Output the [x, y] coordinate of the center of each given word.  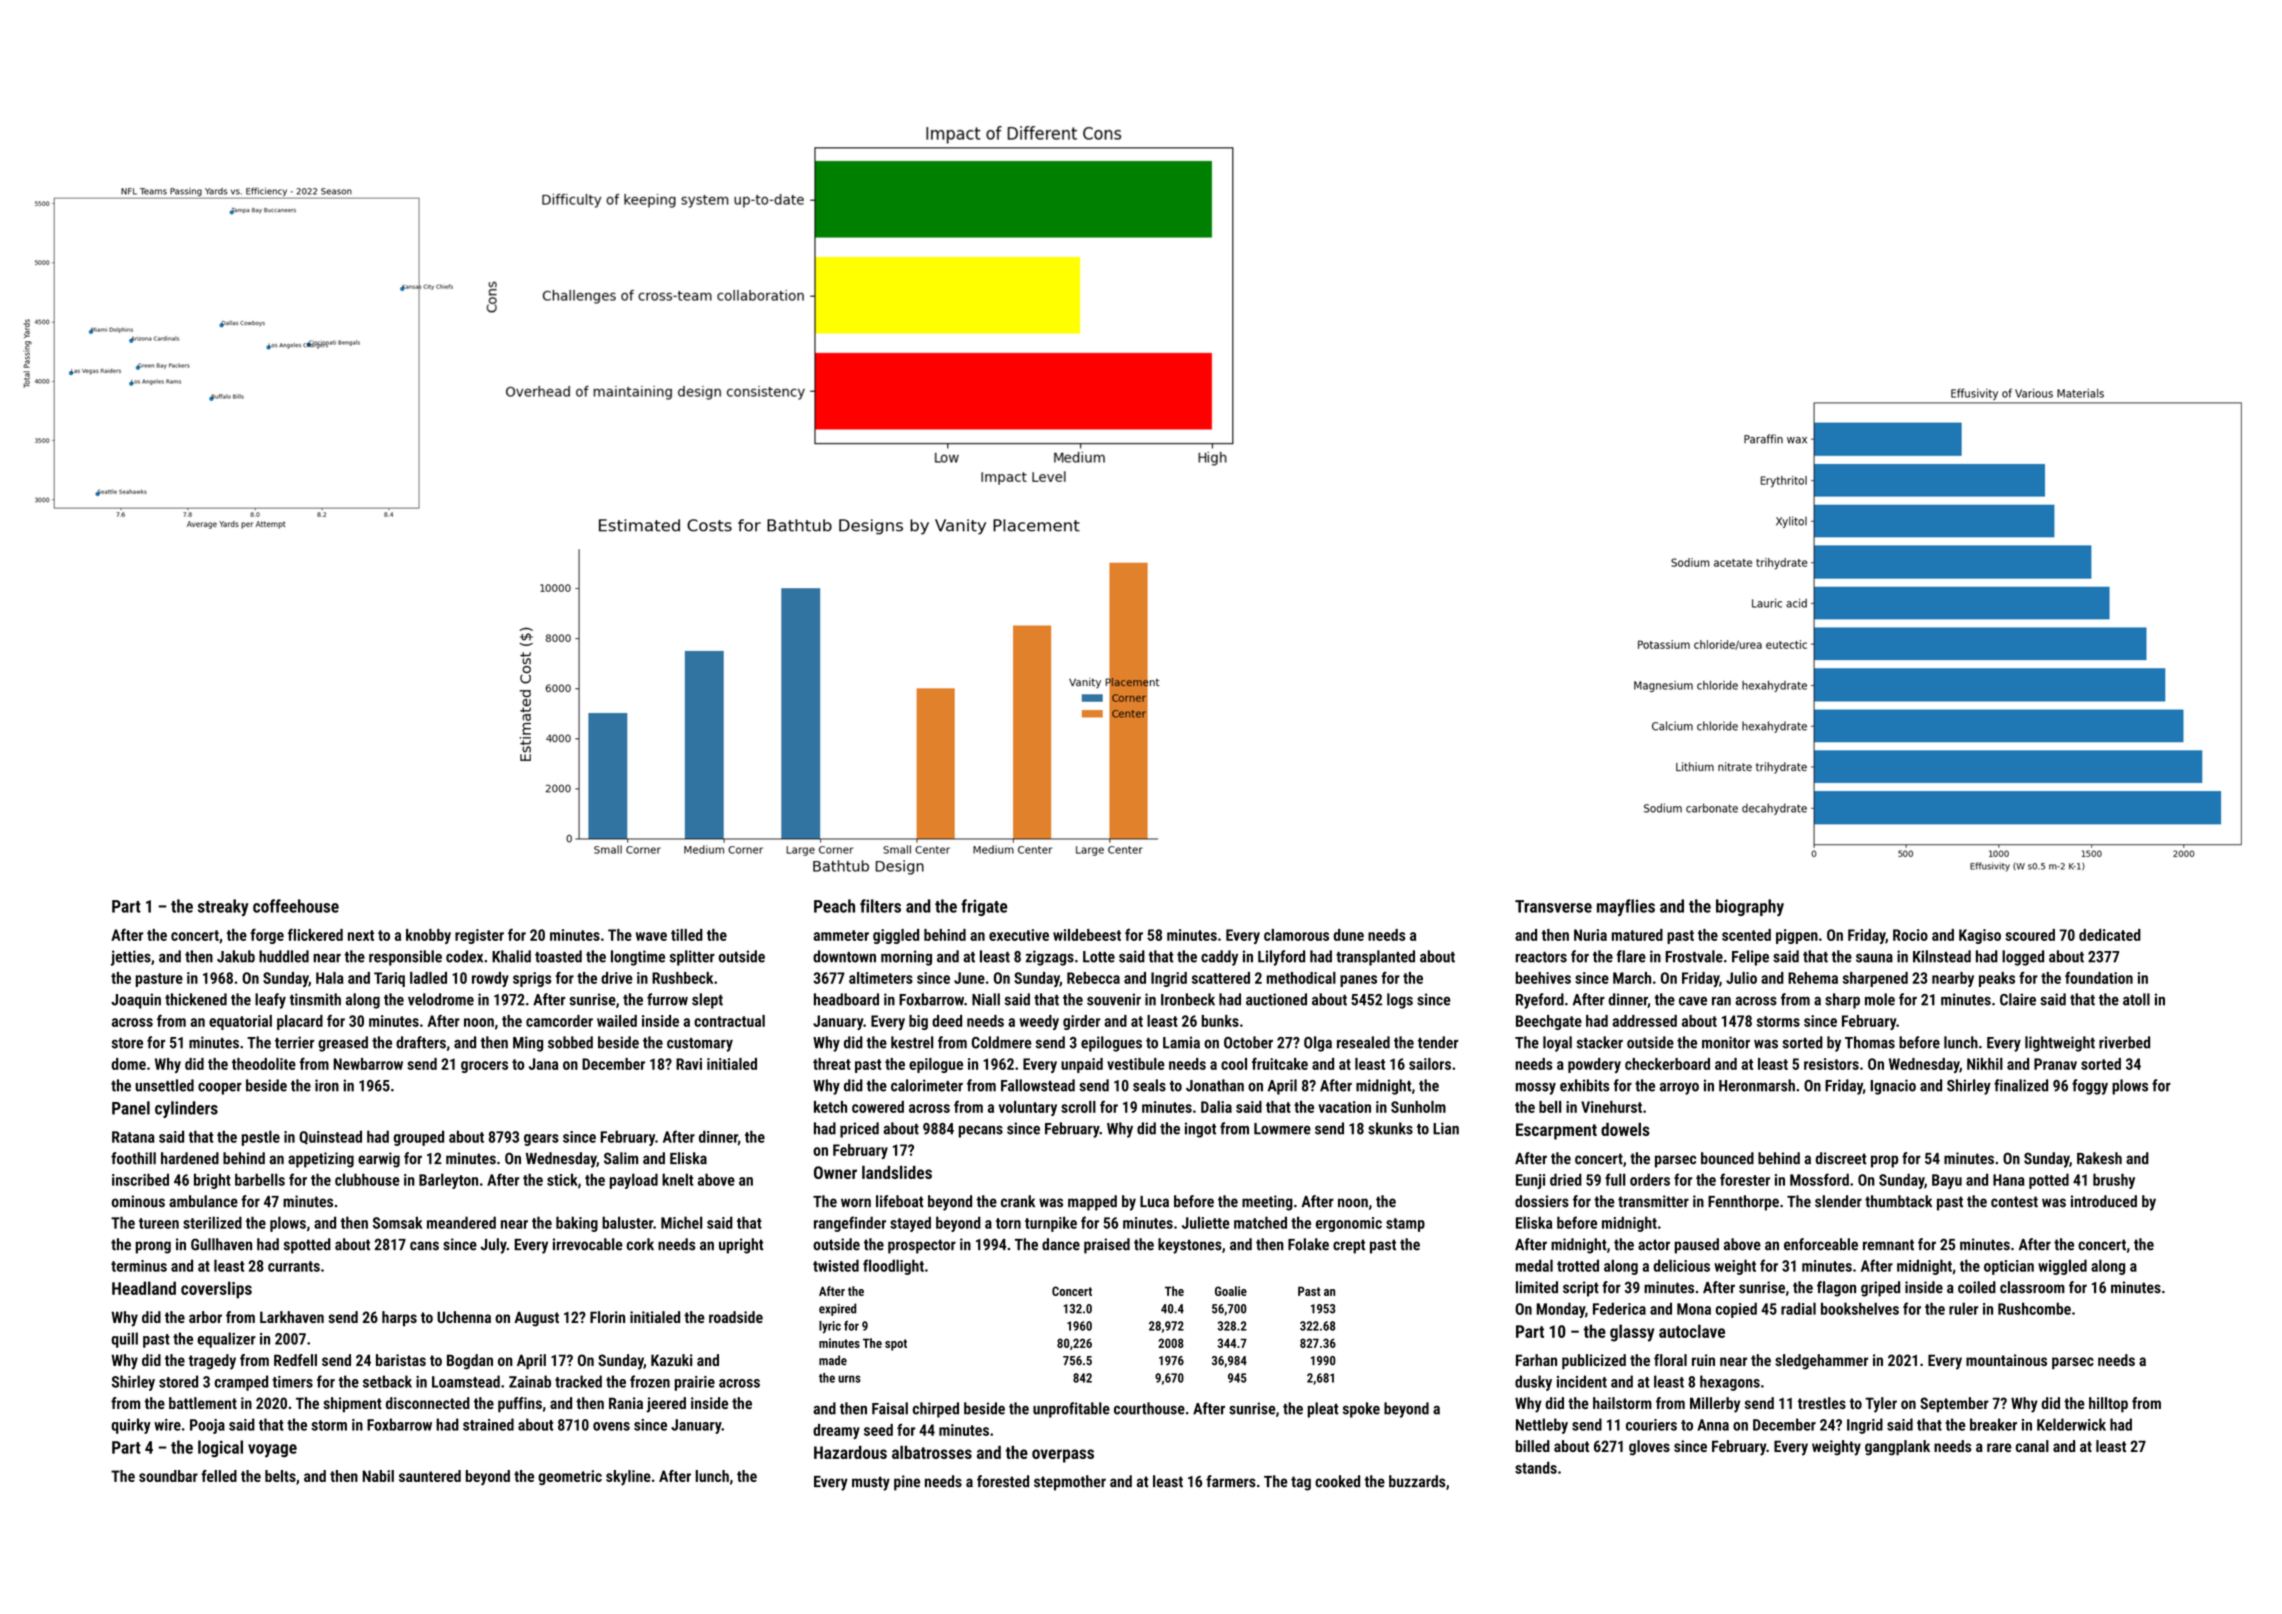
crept [1349, 1246]
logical [220, 1449]
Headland [144, 1288]
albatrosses [932, 1452]
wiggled [2062, 1267]
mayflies [1626, 907]
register [479, 936]
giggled [896, 936]
